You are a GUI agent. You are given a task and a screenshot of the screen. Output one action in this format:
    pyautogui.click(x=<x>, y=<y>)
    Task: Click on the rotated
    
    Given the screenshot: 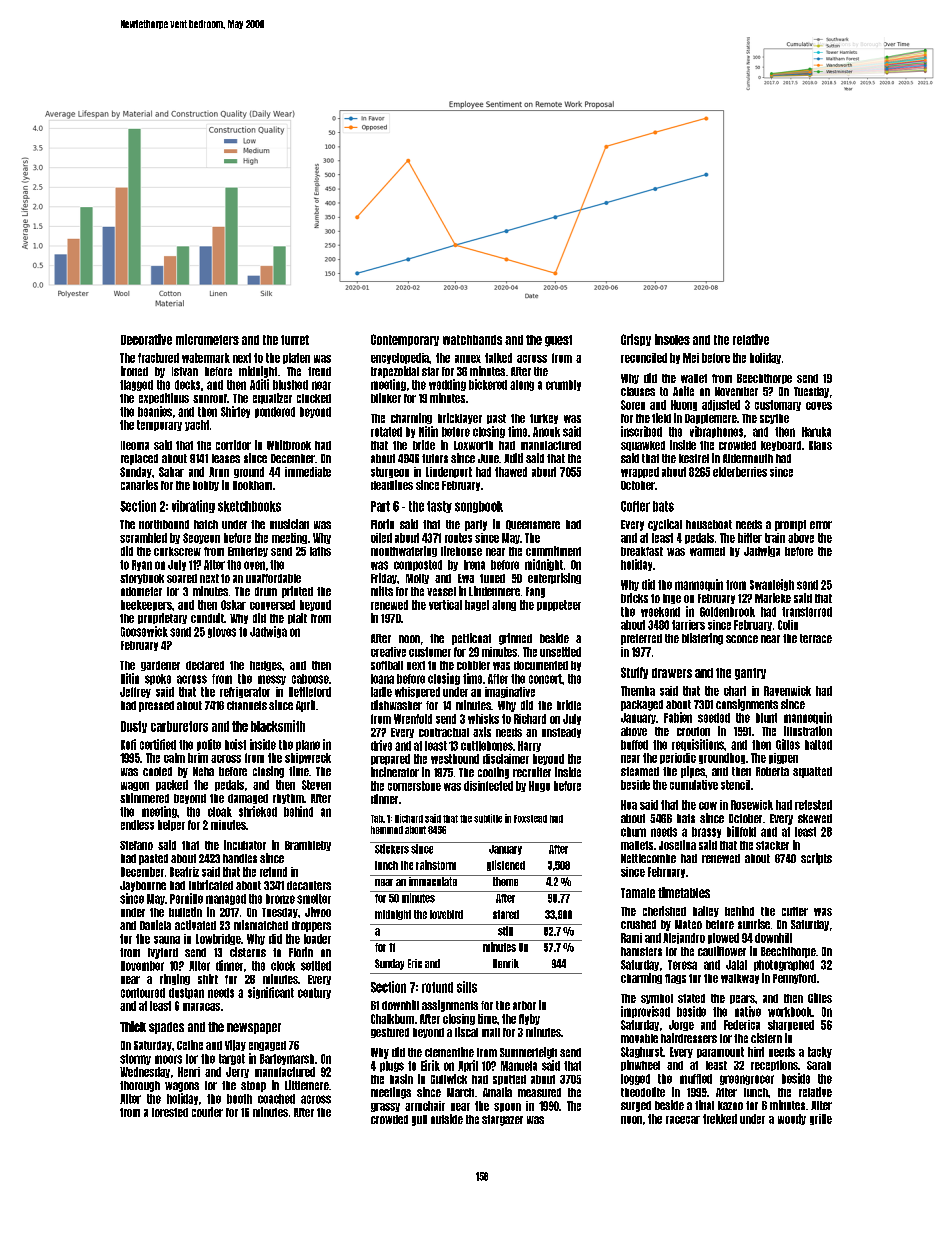 What is the action you would take?
    pyautogui.click(x=386, y=432)
